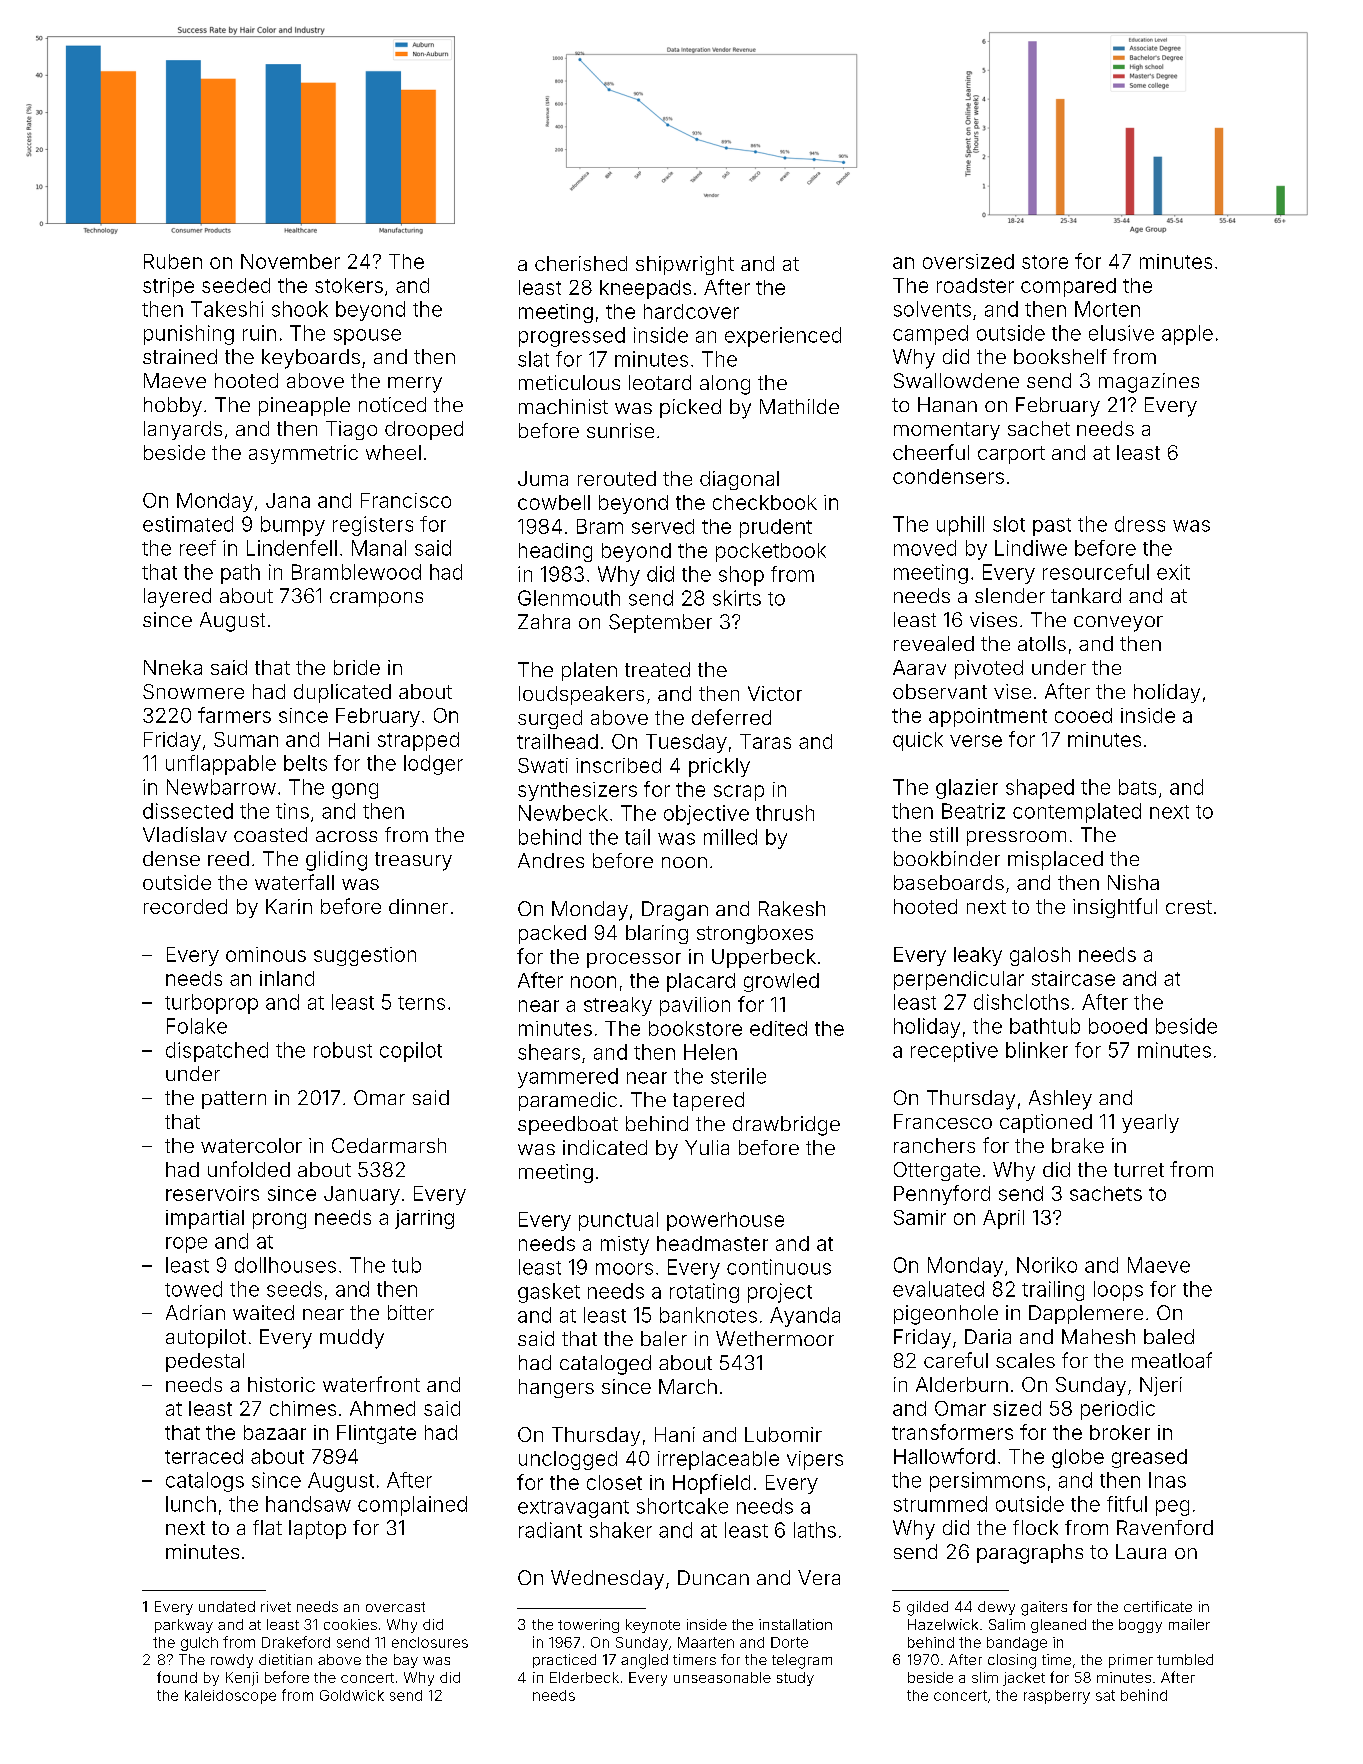  Describe the element at coordinates (725, 1221) in the document. I see `powerhouse` at that location.
